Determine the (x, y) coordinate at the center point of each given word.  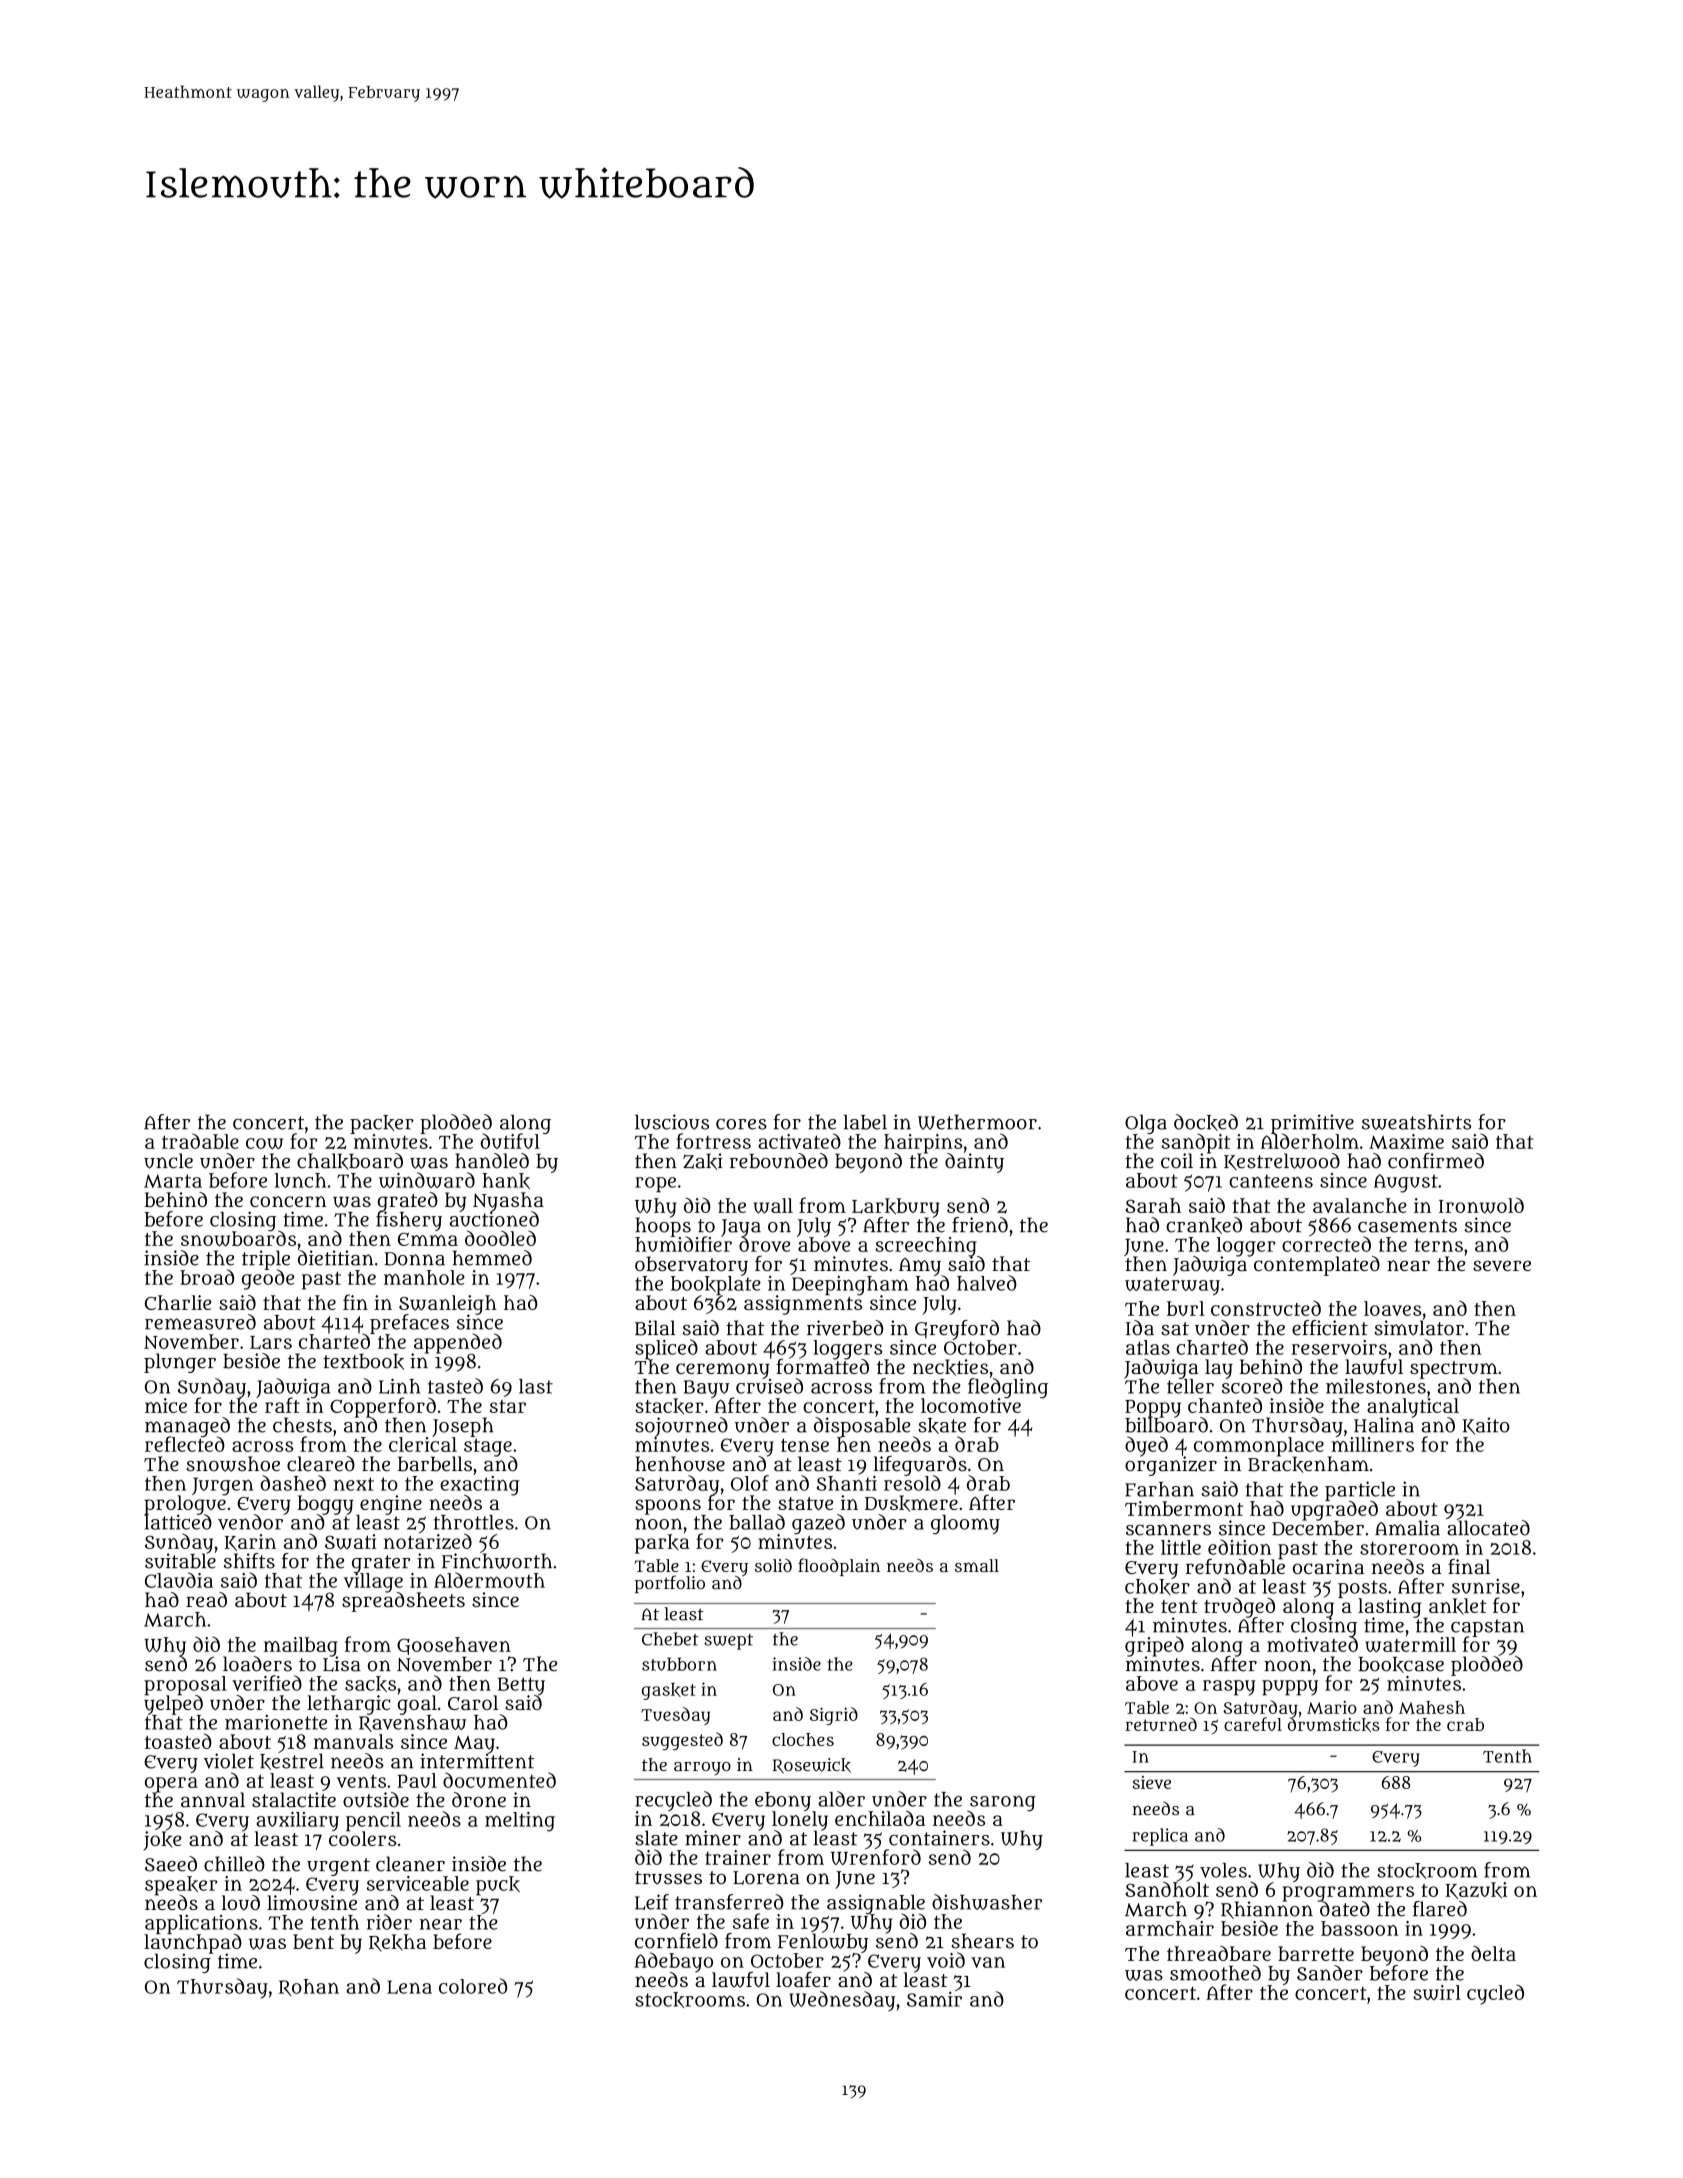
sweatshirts (1416, 1122)
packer (382, 1124)
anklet (1458, 1606)
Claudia (179, 1580)
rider (389, 1922)
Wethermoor (977, 1122)
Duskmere (911, 1503)
